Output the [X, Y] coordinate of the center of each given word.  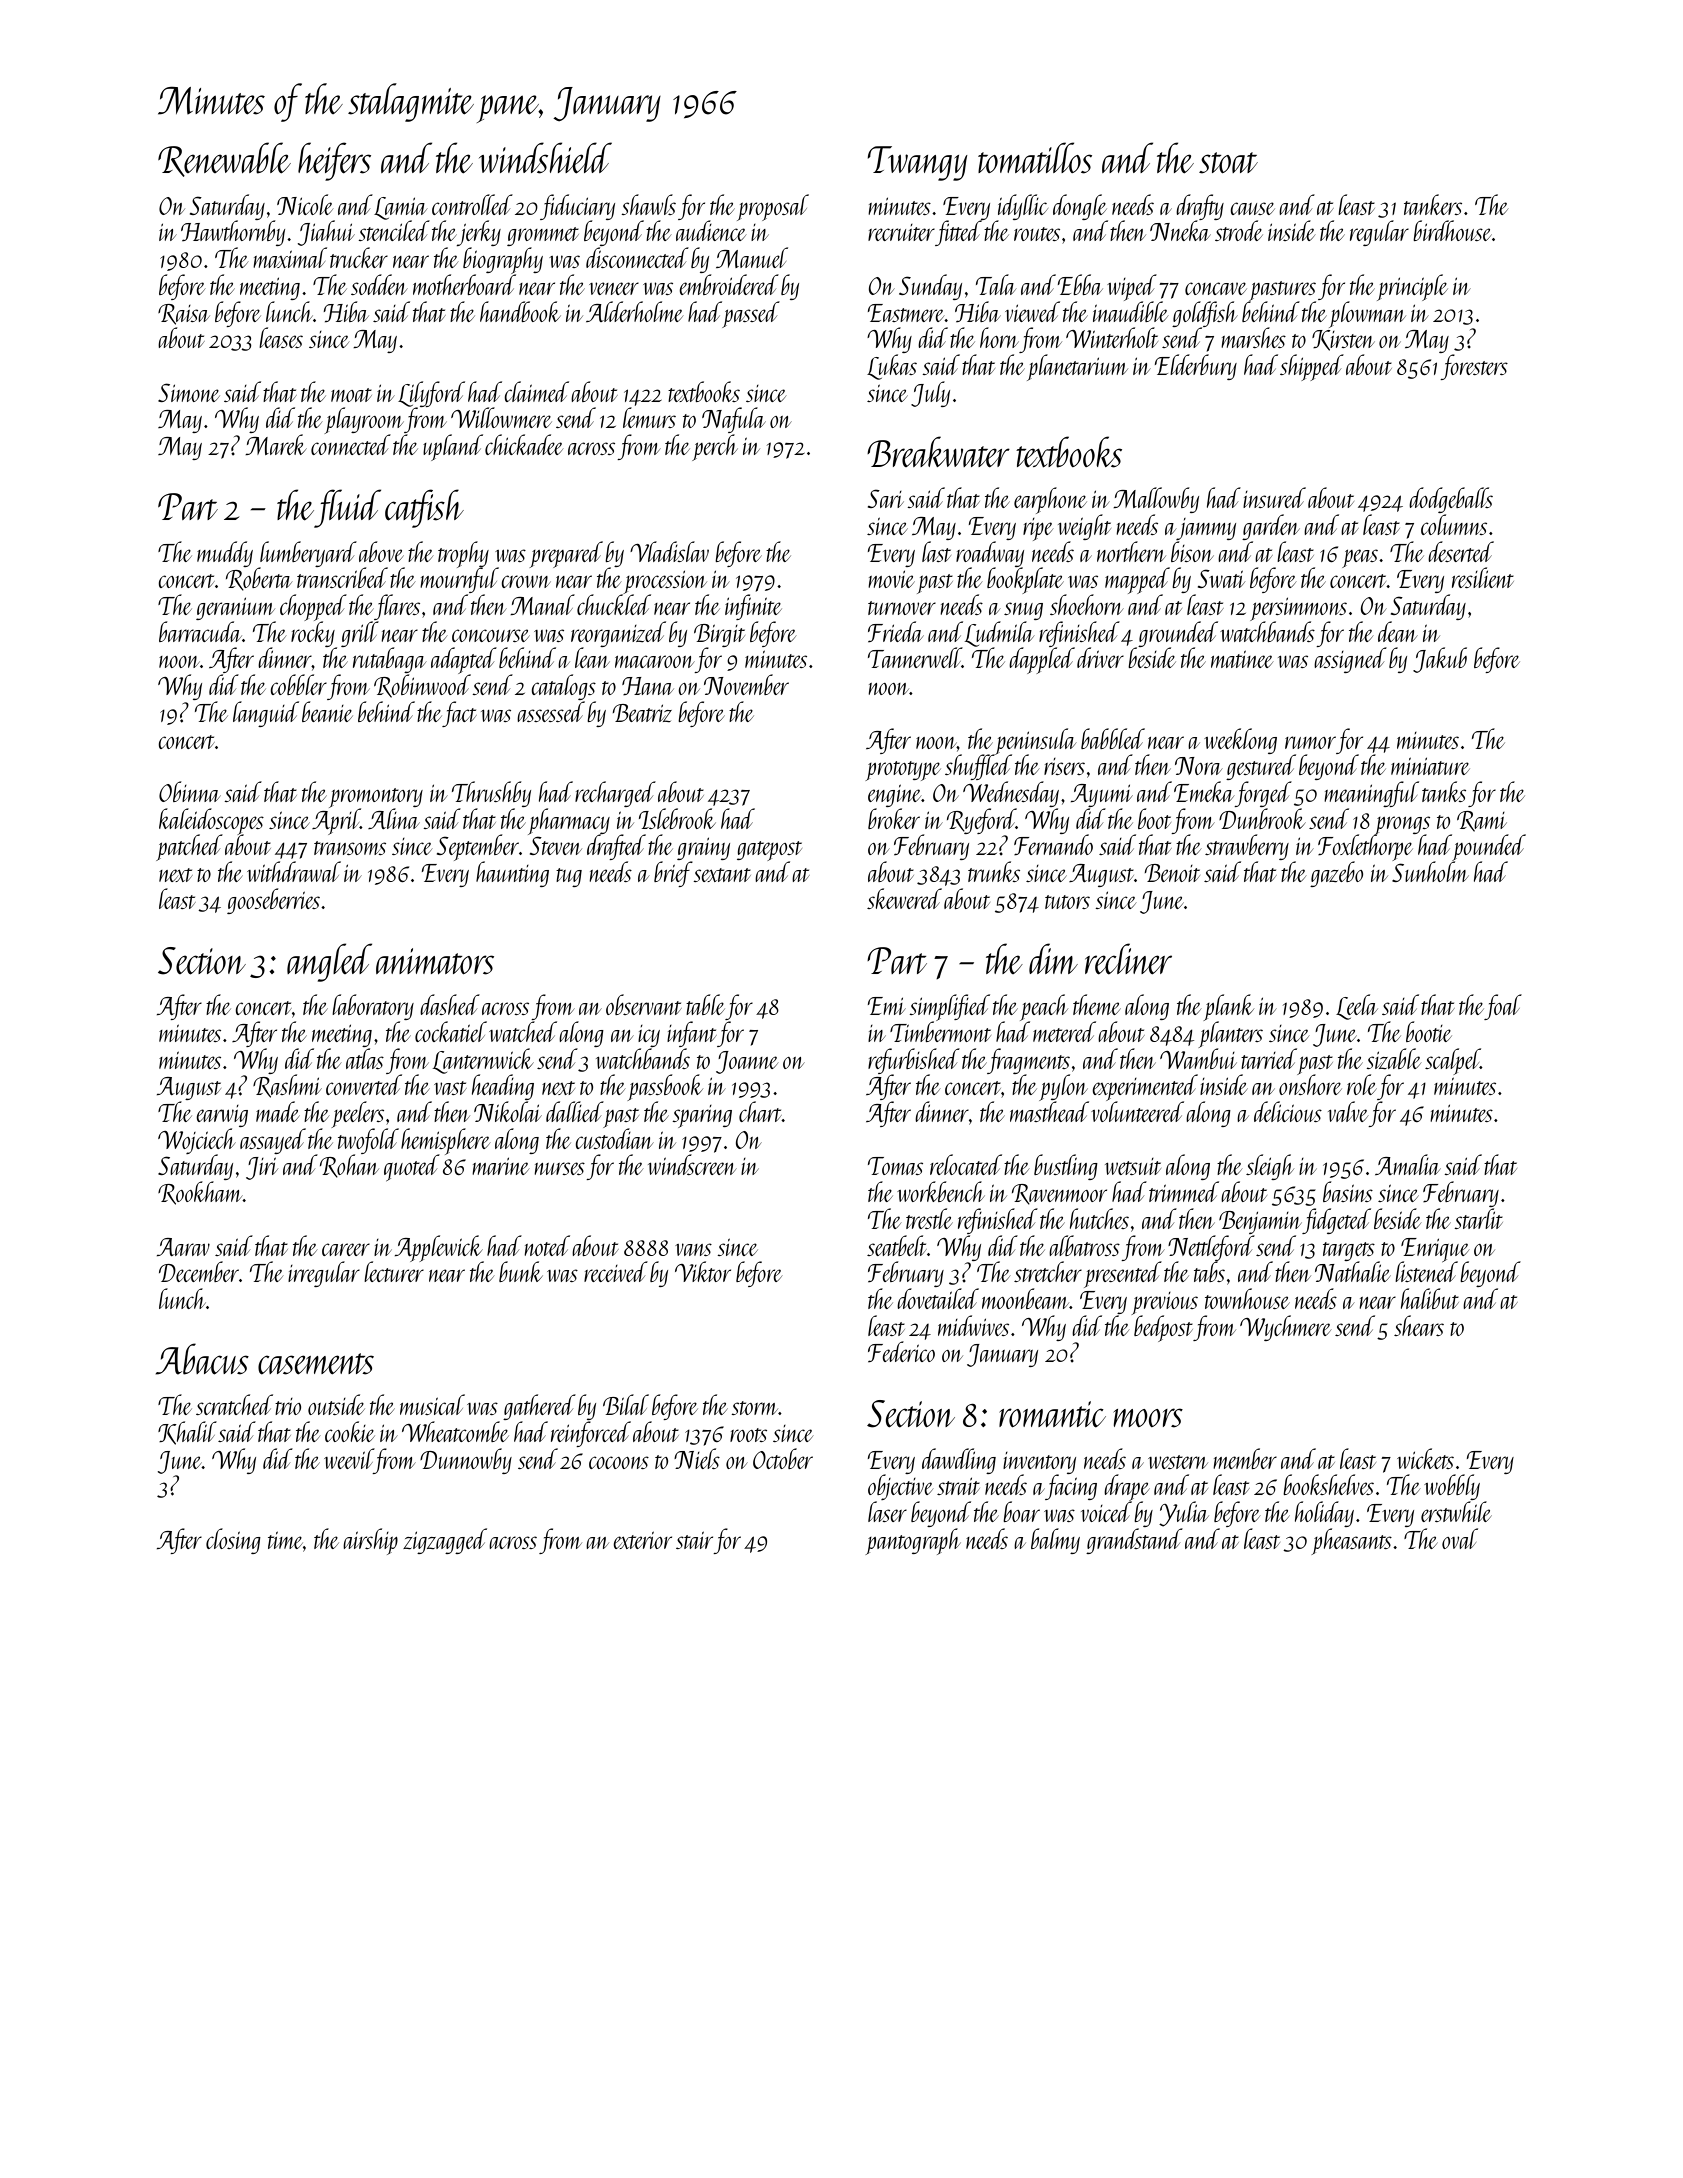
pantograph [913, 1541]
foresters [1474, 367]
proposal [773, 207]
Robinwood [422, 686]
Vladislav [669, 551]
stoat [1228, 163]
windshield [545, 158]
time [285, 1540]
